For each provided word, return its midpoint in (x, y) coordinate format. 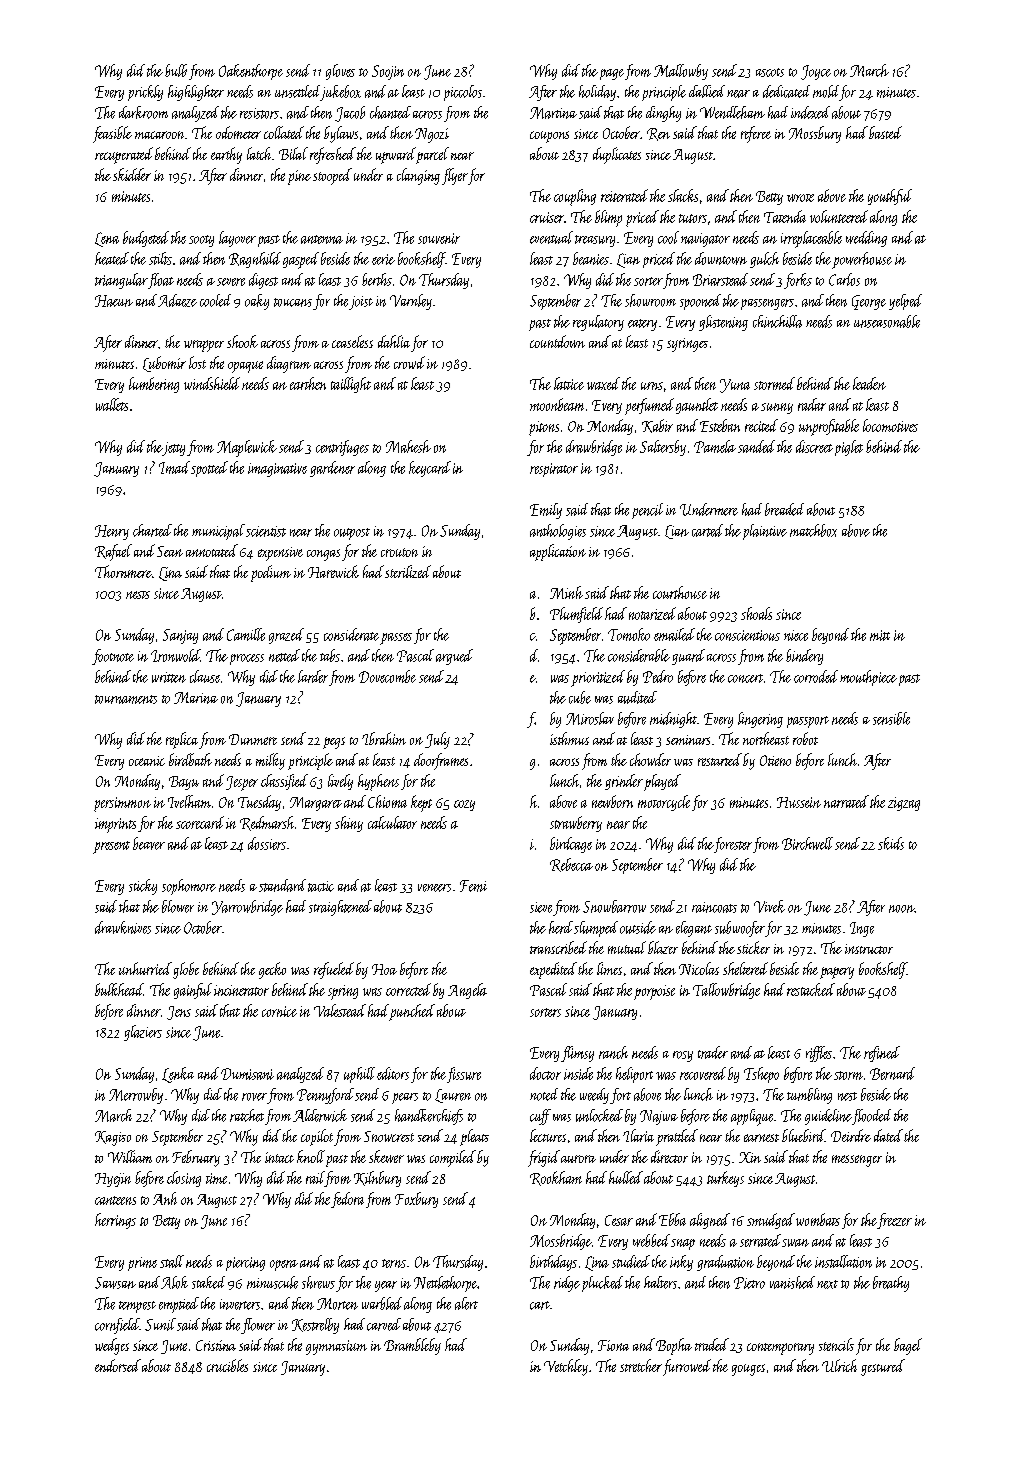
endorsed (118, 1365)
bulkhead (119, 989)
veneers (434, 888)
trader (713, 1052)
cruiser (547, 217)
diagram (289, 364)
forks (798, 281)
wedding (866, 239)
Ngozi (432, 135)
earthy (226, 155)
